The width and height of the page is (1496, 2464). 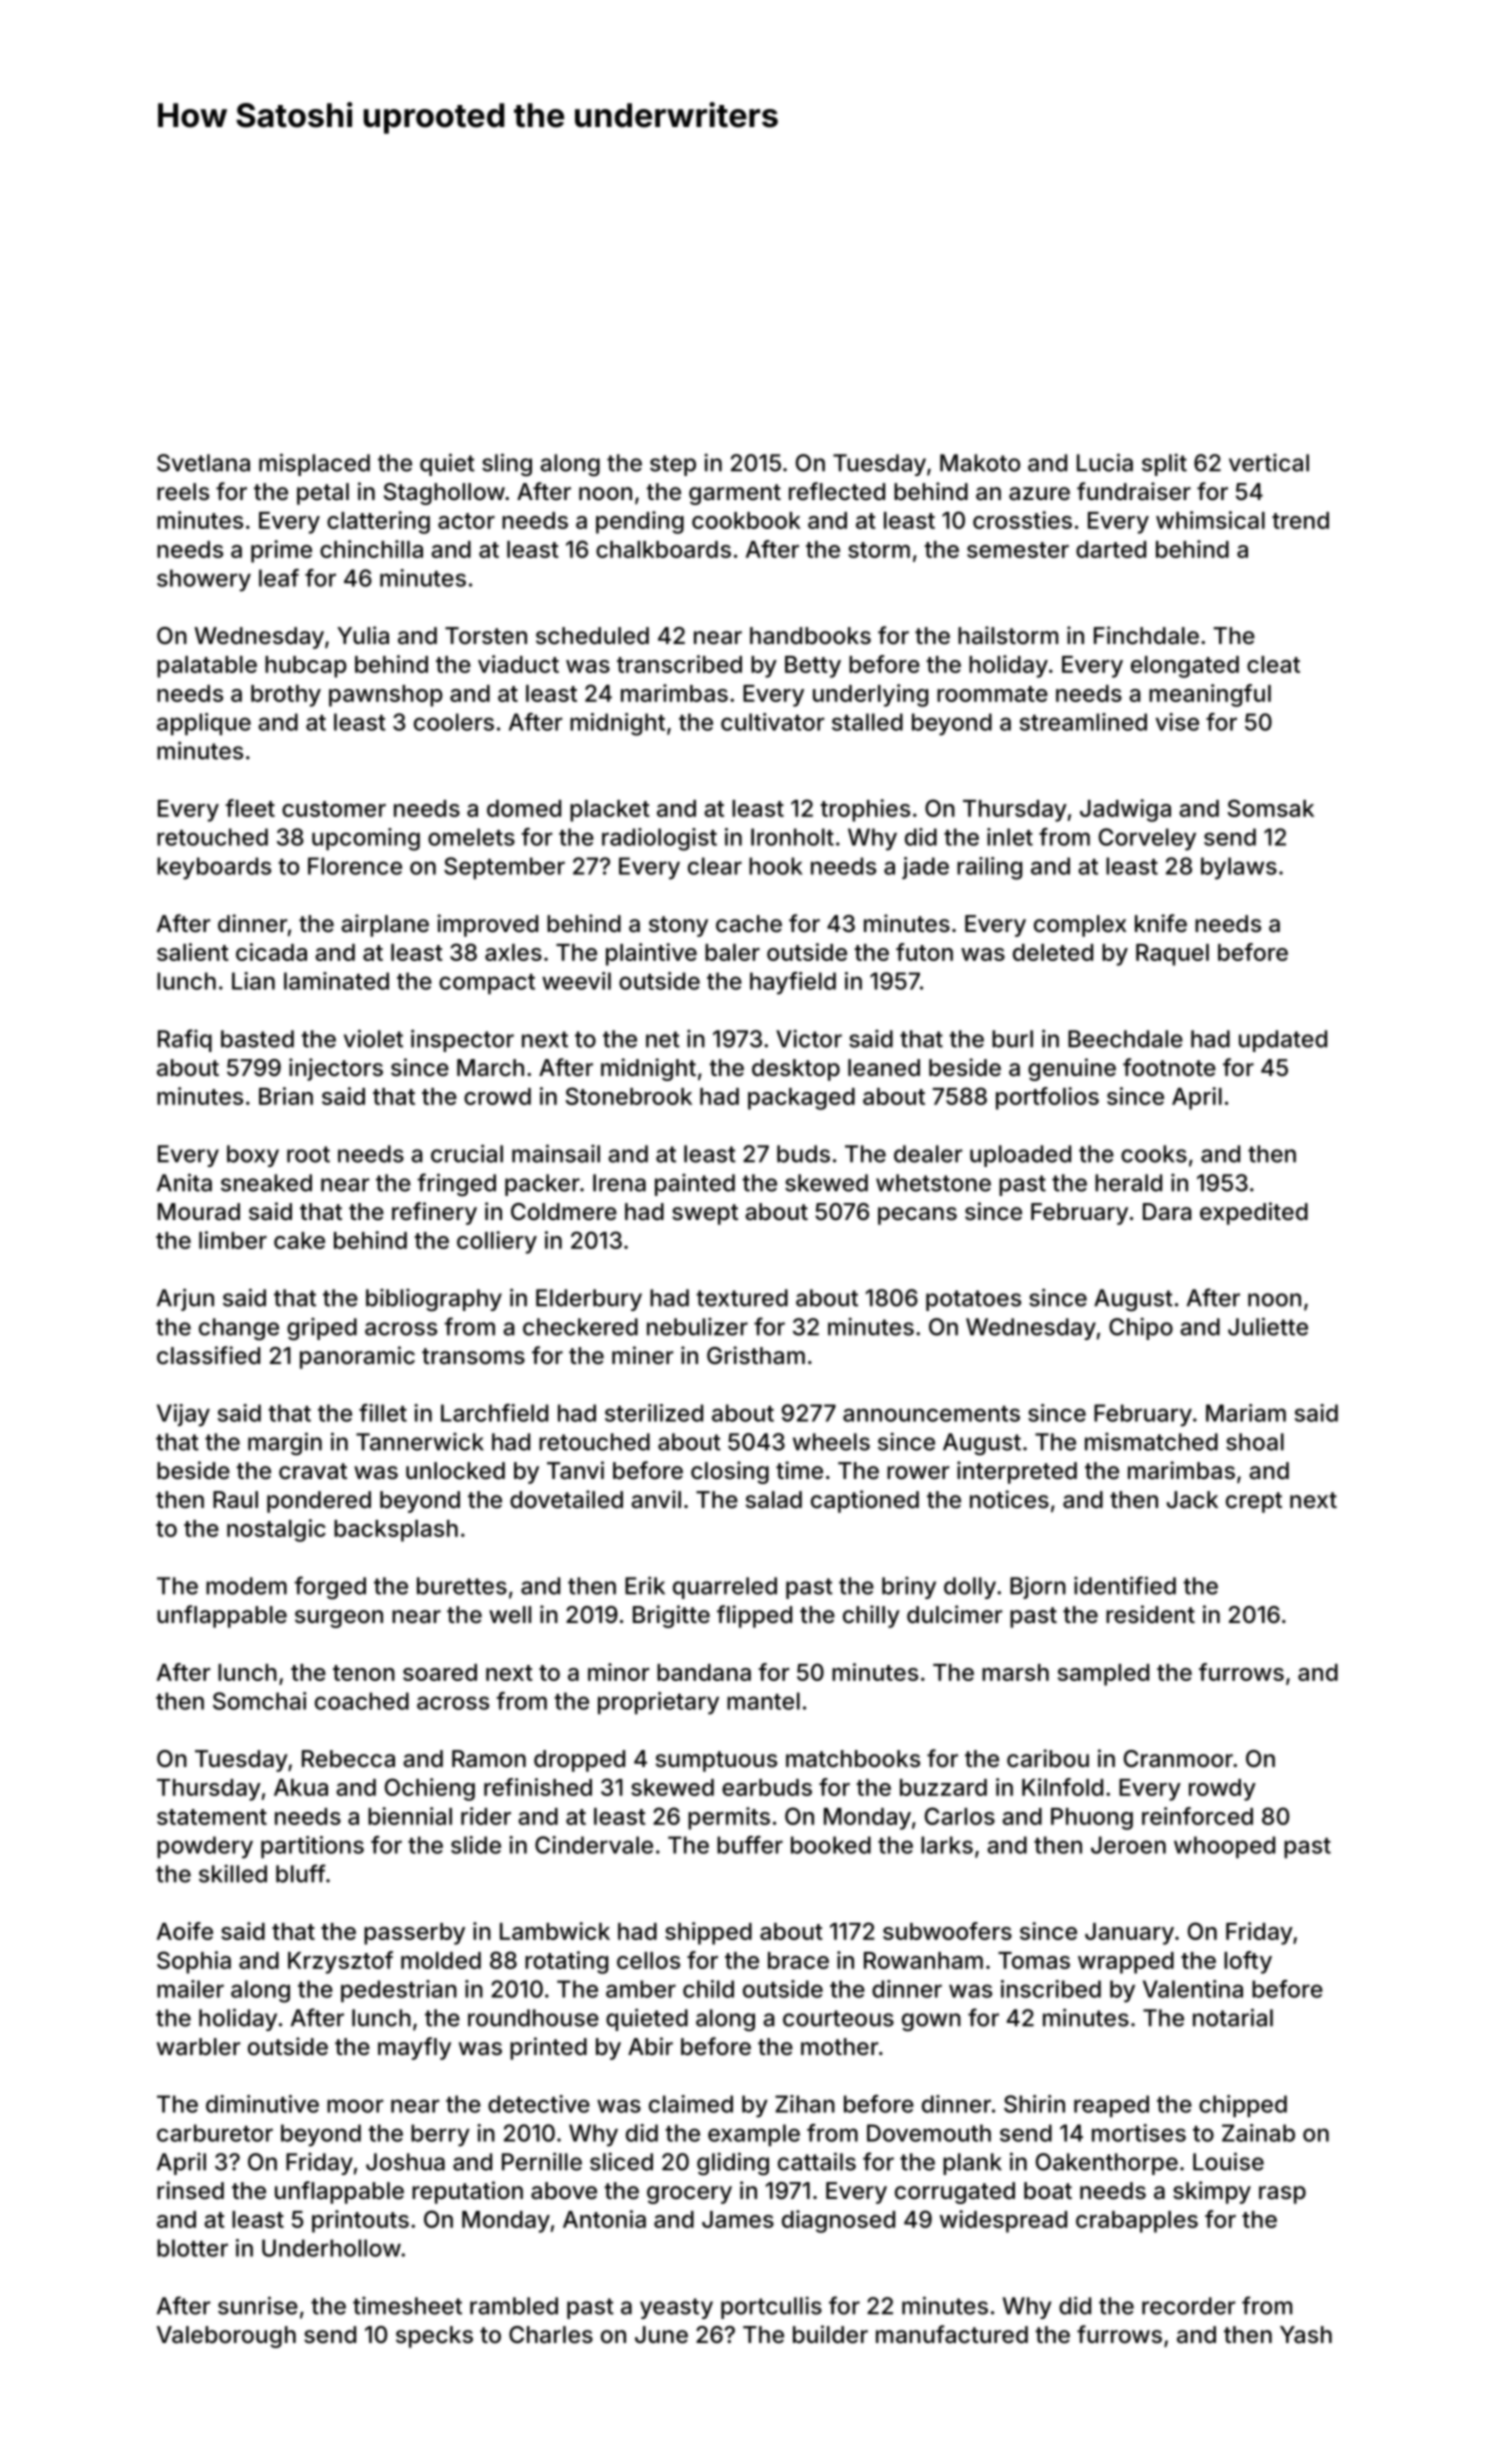 What do you see at coordinates (226, 2337) in the page?
I see `Valeborough` at bounding box center [226, 2337].
